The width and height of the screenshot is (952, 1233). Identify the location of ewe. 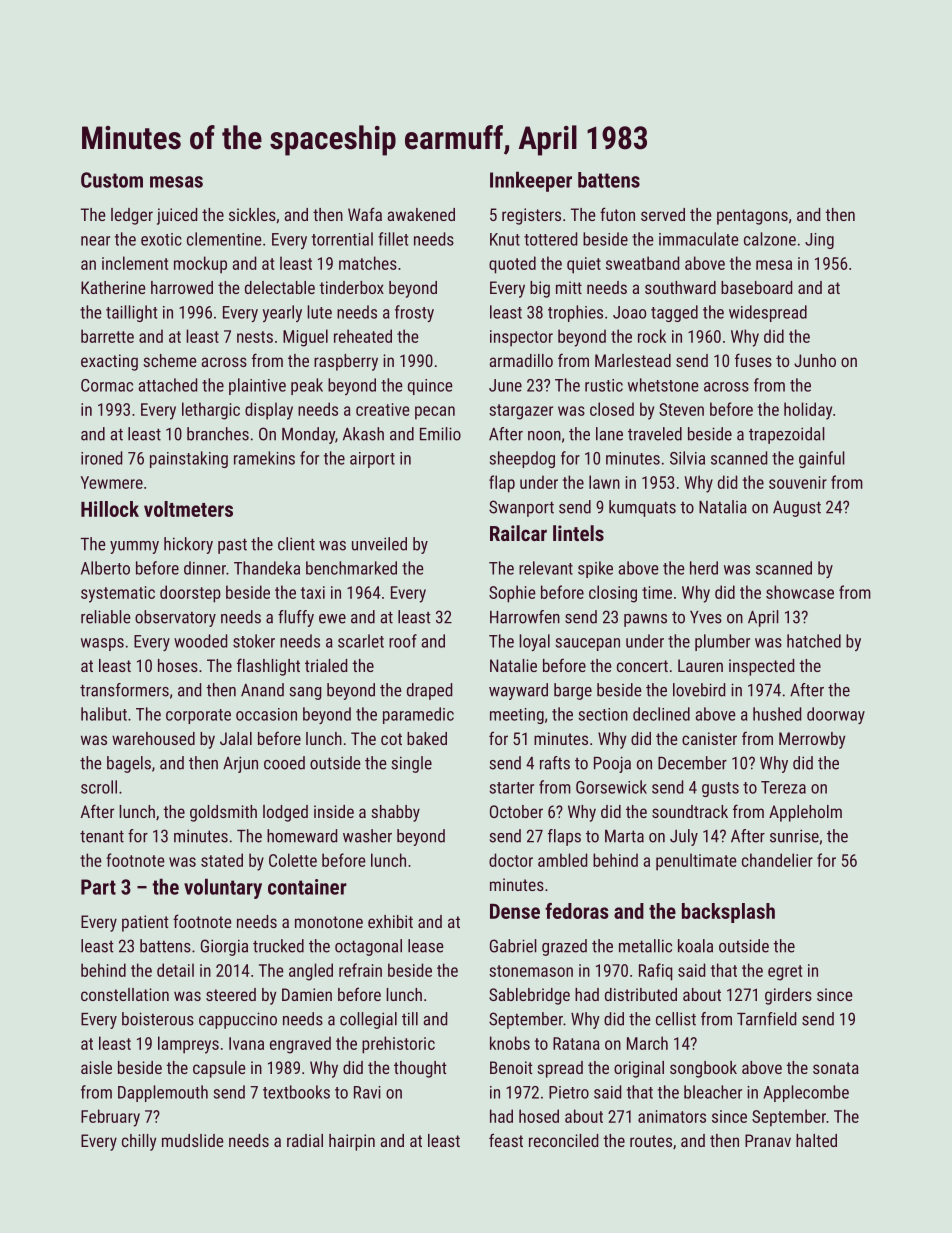
(332, 619).
